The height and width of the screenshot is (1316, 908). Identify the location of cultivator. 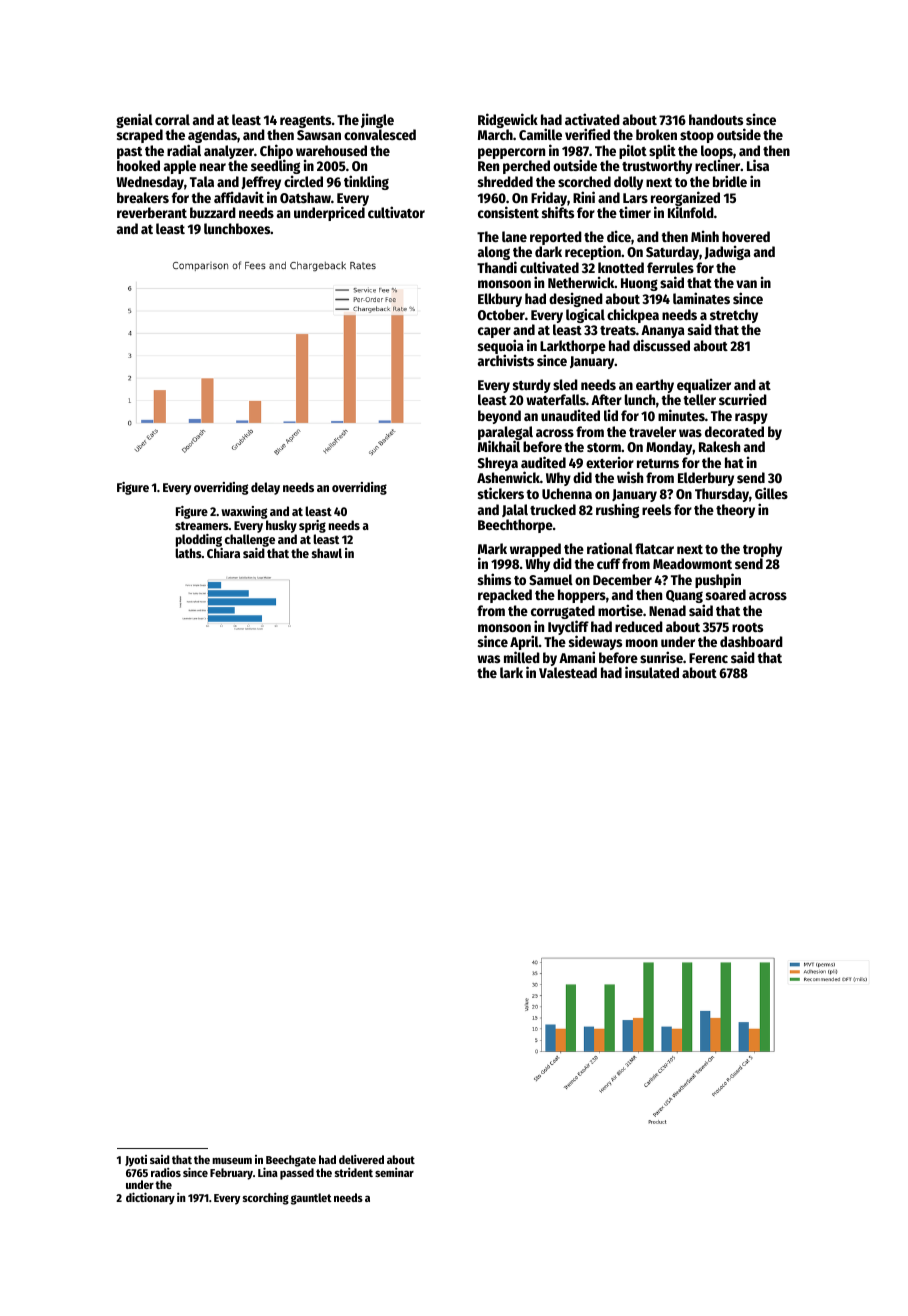
(396, 212).
